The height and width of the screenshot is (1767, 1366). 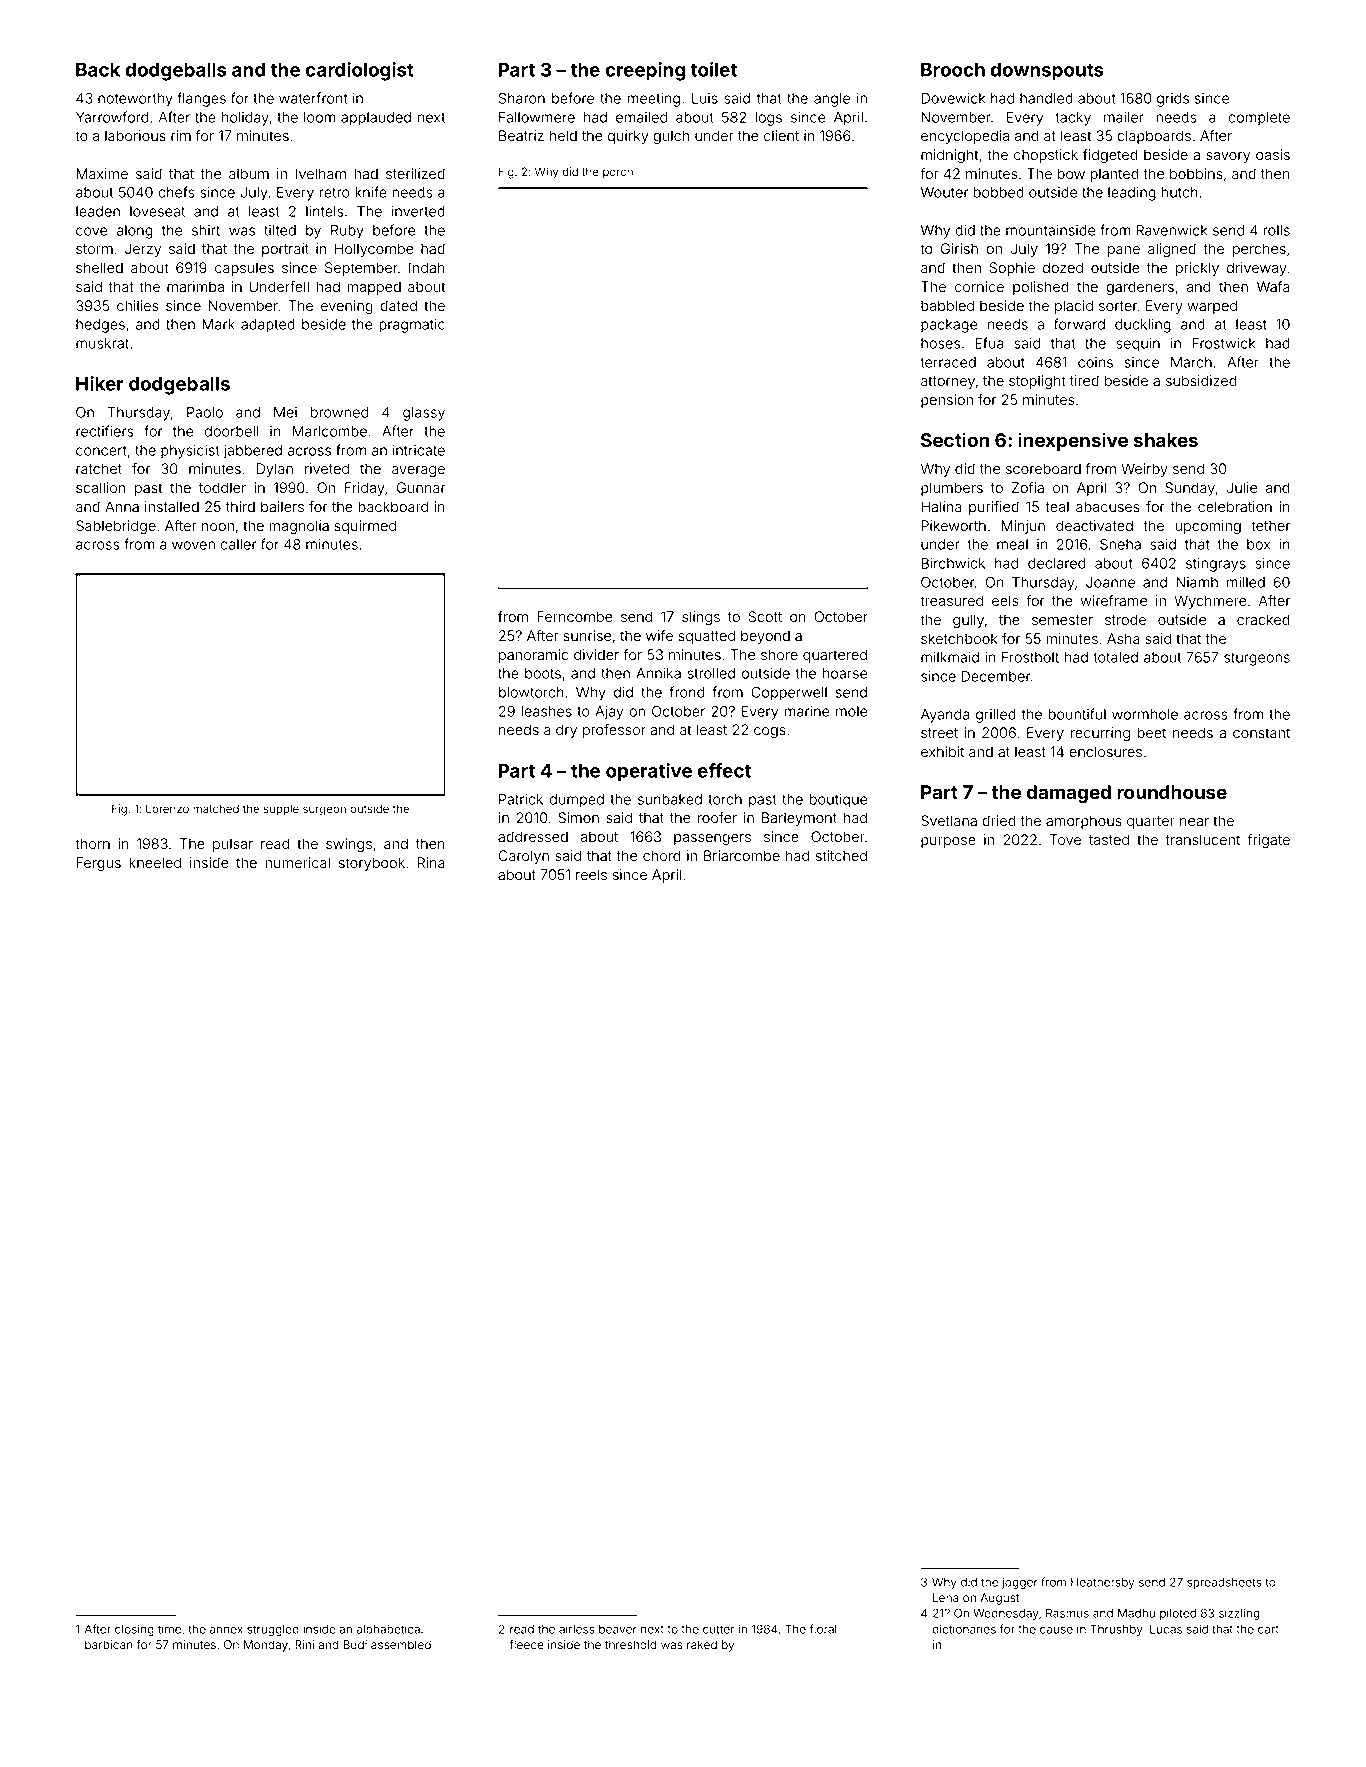 What do you see at coordinates (999, 821) in the screenshot?
I see `dried` at bounding box center [999, 821].
